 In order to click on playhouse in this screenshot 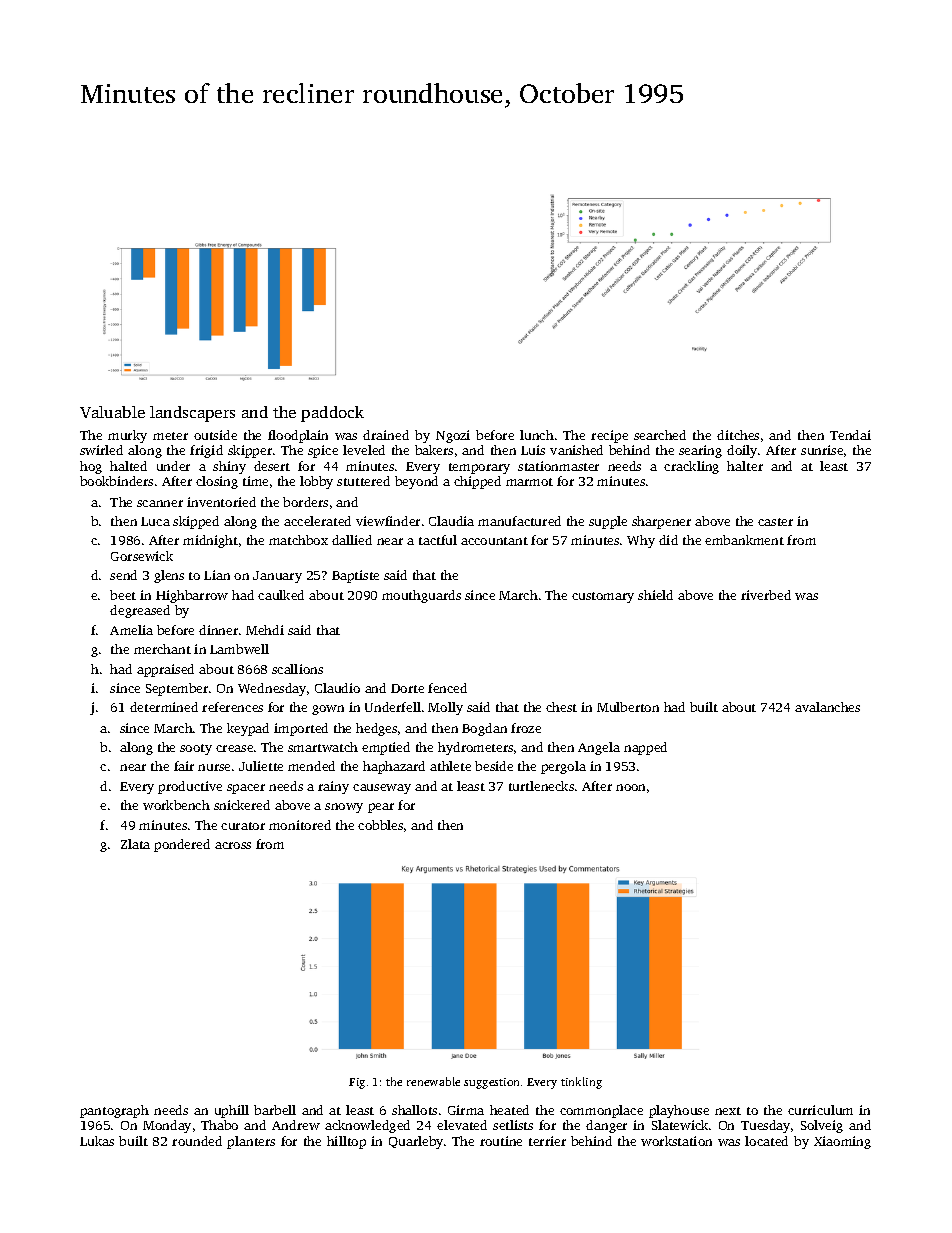, I will do `click(679, 1111)`.
